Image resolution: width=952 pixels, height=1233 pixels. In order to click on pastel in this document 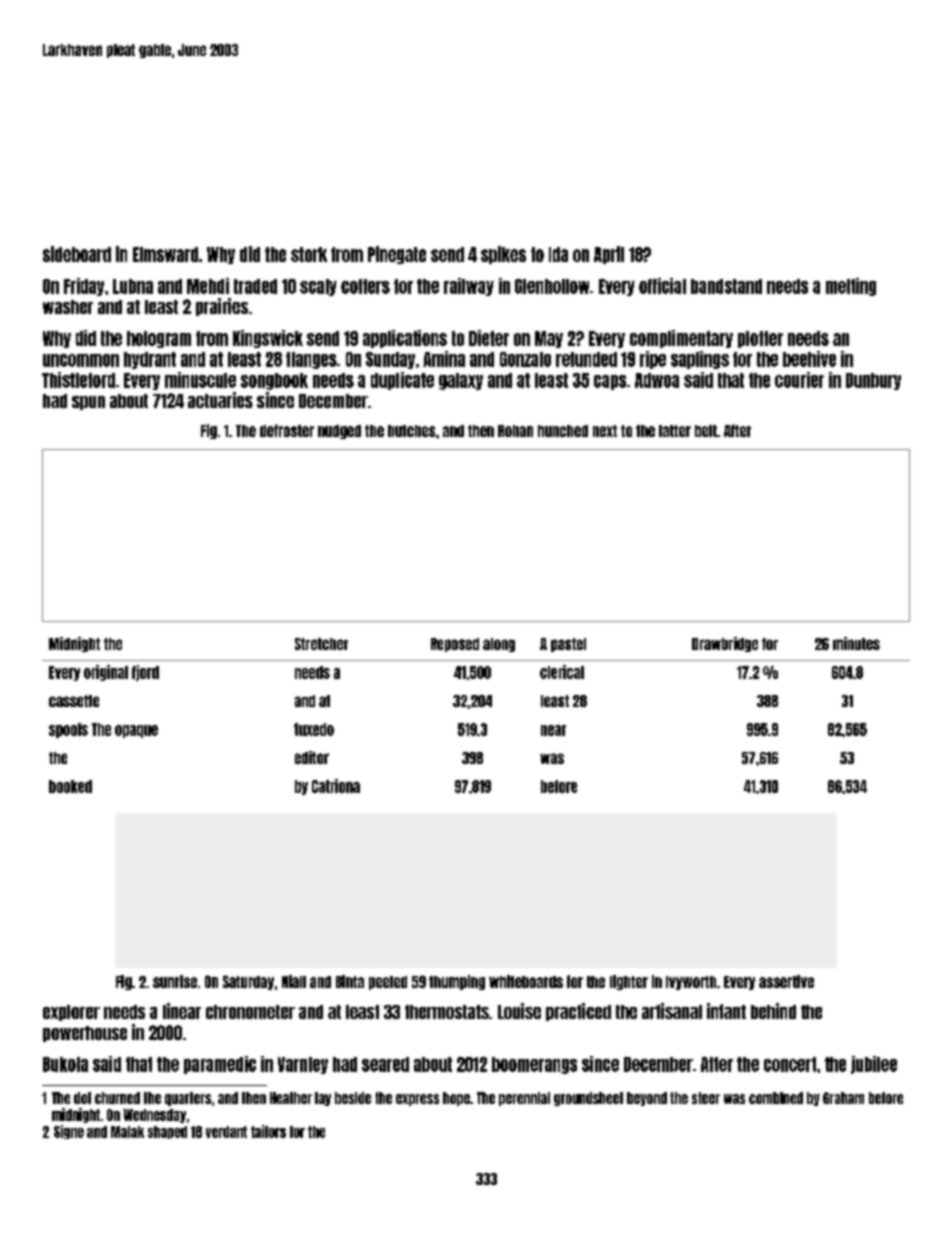, I will do `click(568, 645)`.
